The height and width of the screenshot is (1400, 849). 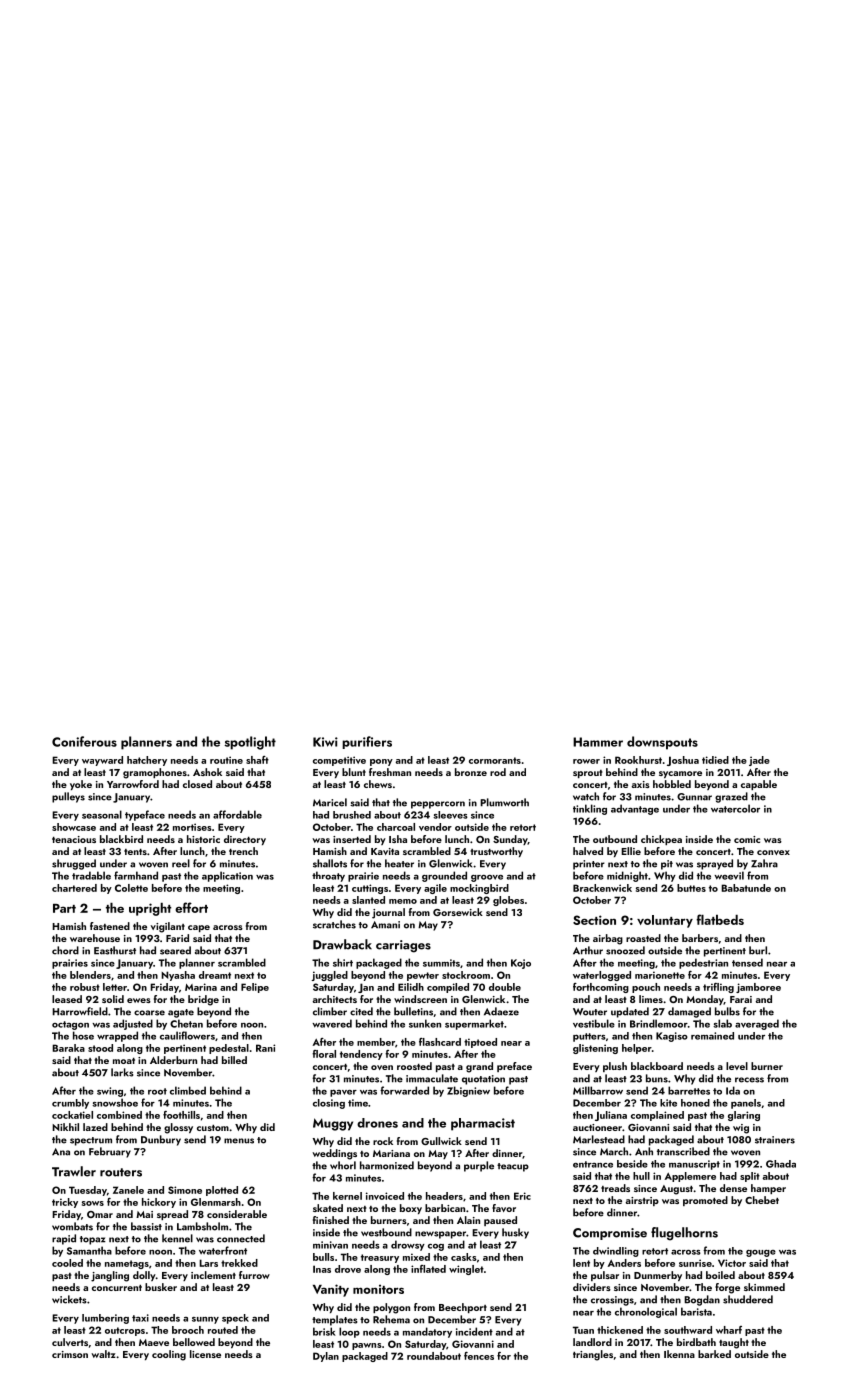 I want to click on Zahra, so click(x=764, y=863).
